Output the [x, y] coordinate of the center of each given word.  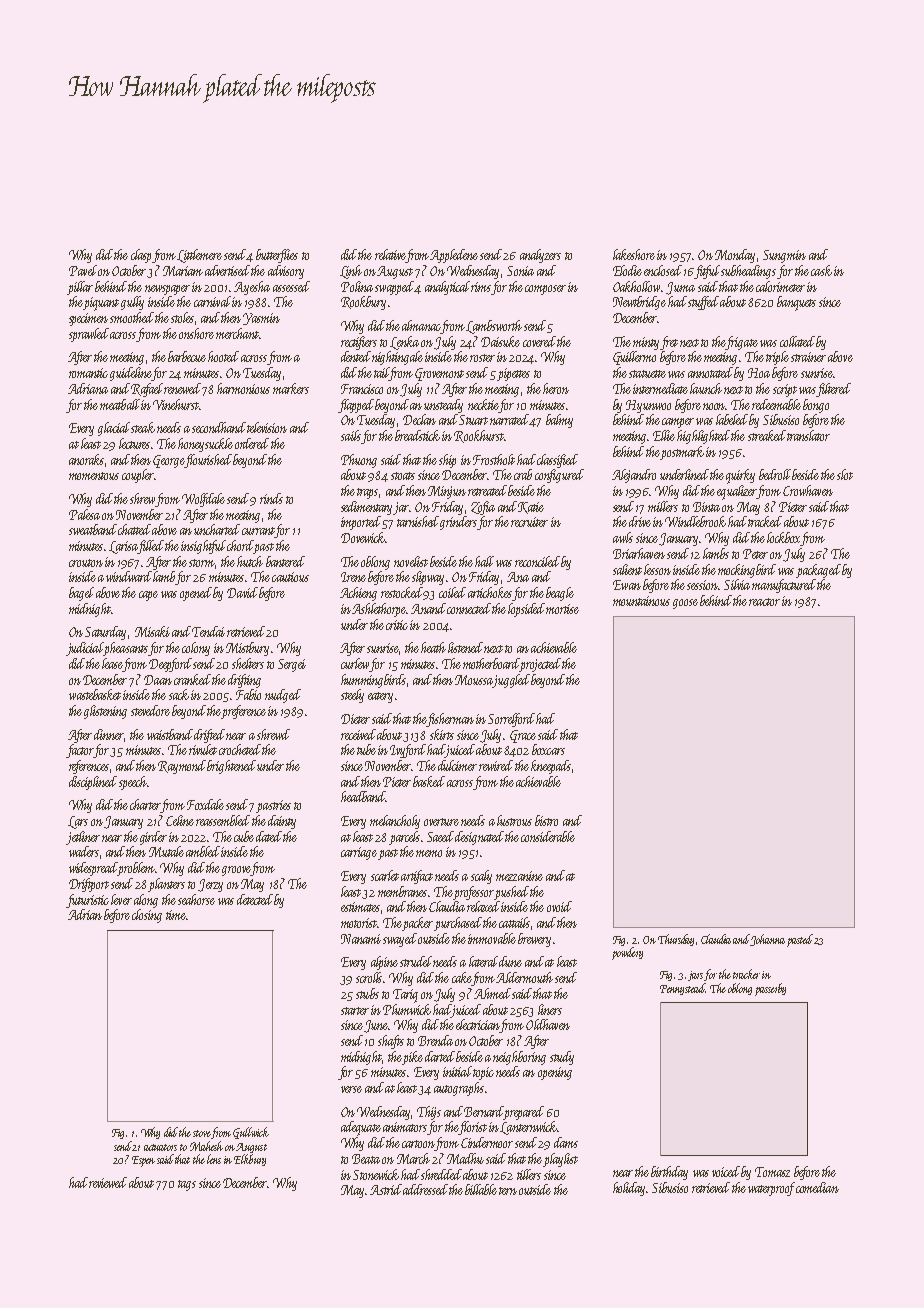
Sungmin [784, 256]
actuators [160, 1147]
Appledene [454, 256]
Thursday [676, 940]
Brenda [435, 1040]
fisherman [451, 720]
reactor [764, 602]
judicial [85, 649]
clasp [141, 256]
